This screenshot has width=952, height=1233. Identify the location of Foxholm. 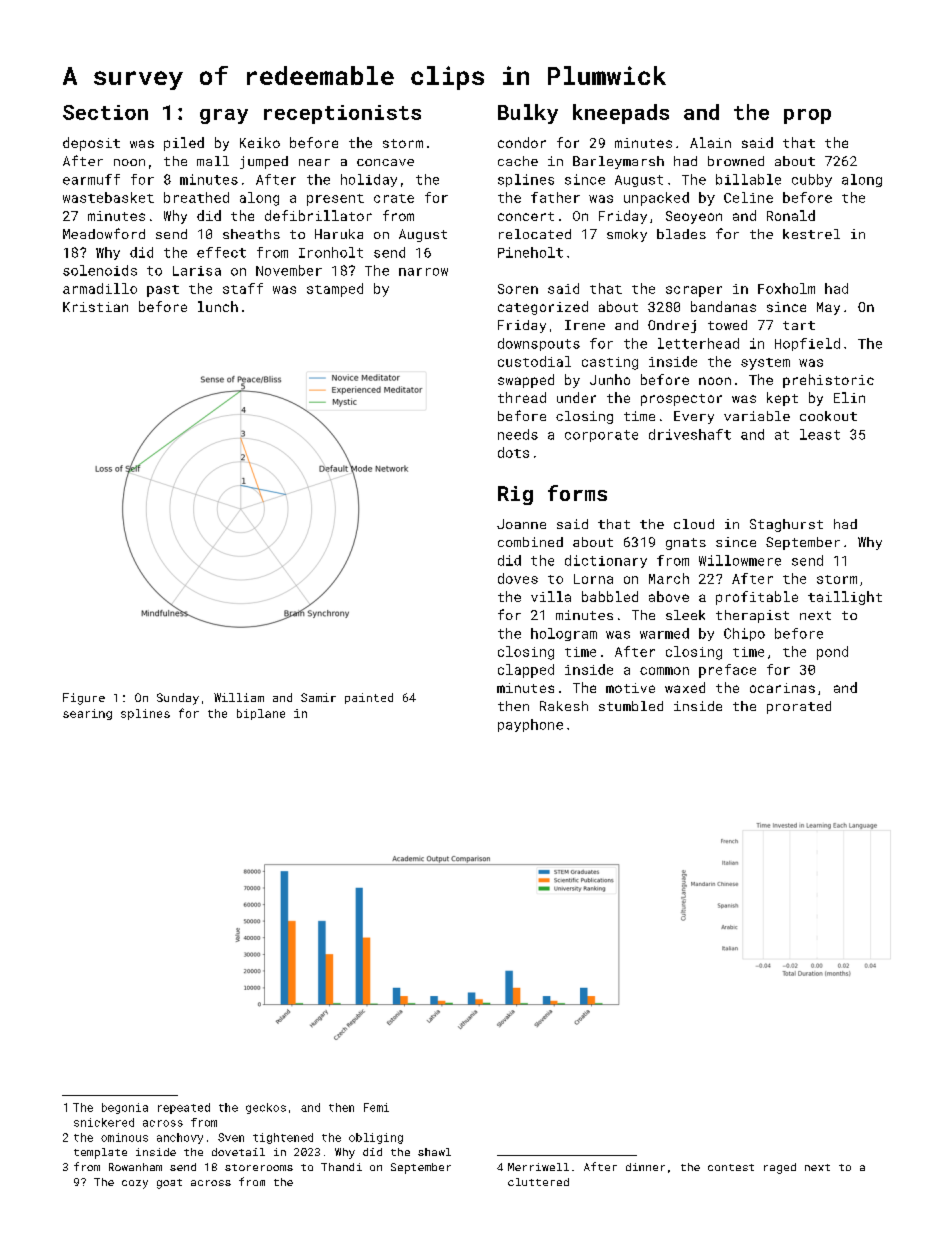
(786, 288).
